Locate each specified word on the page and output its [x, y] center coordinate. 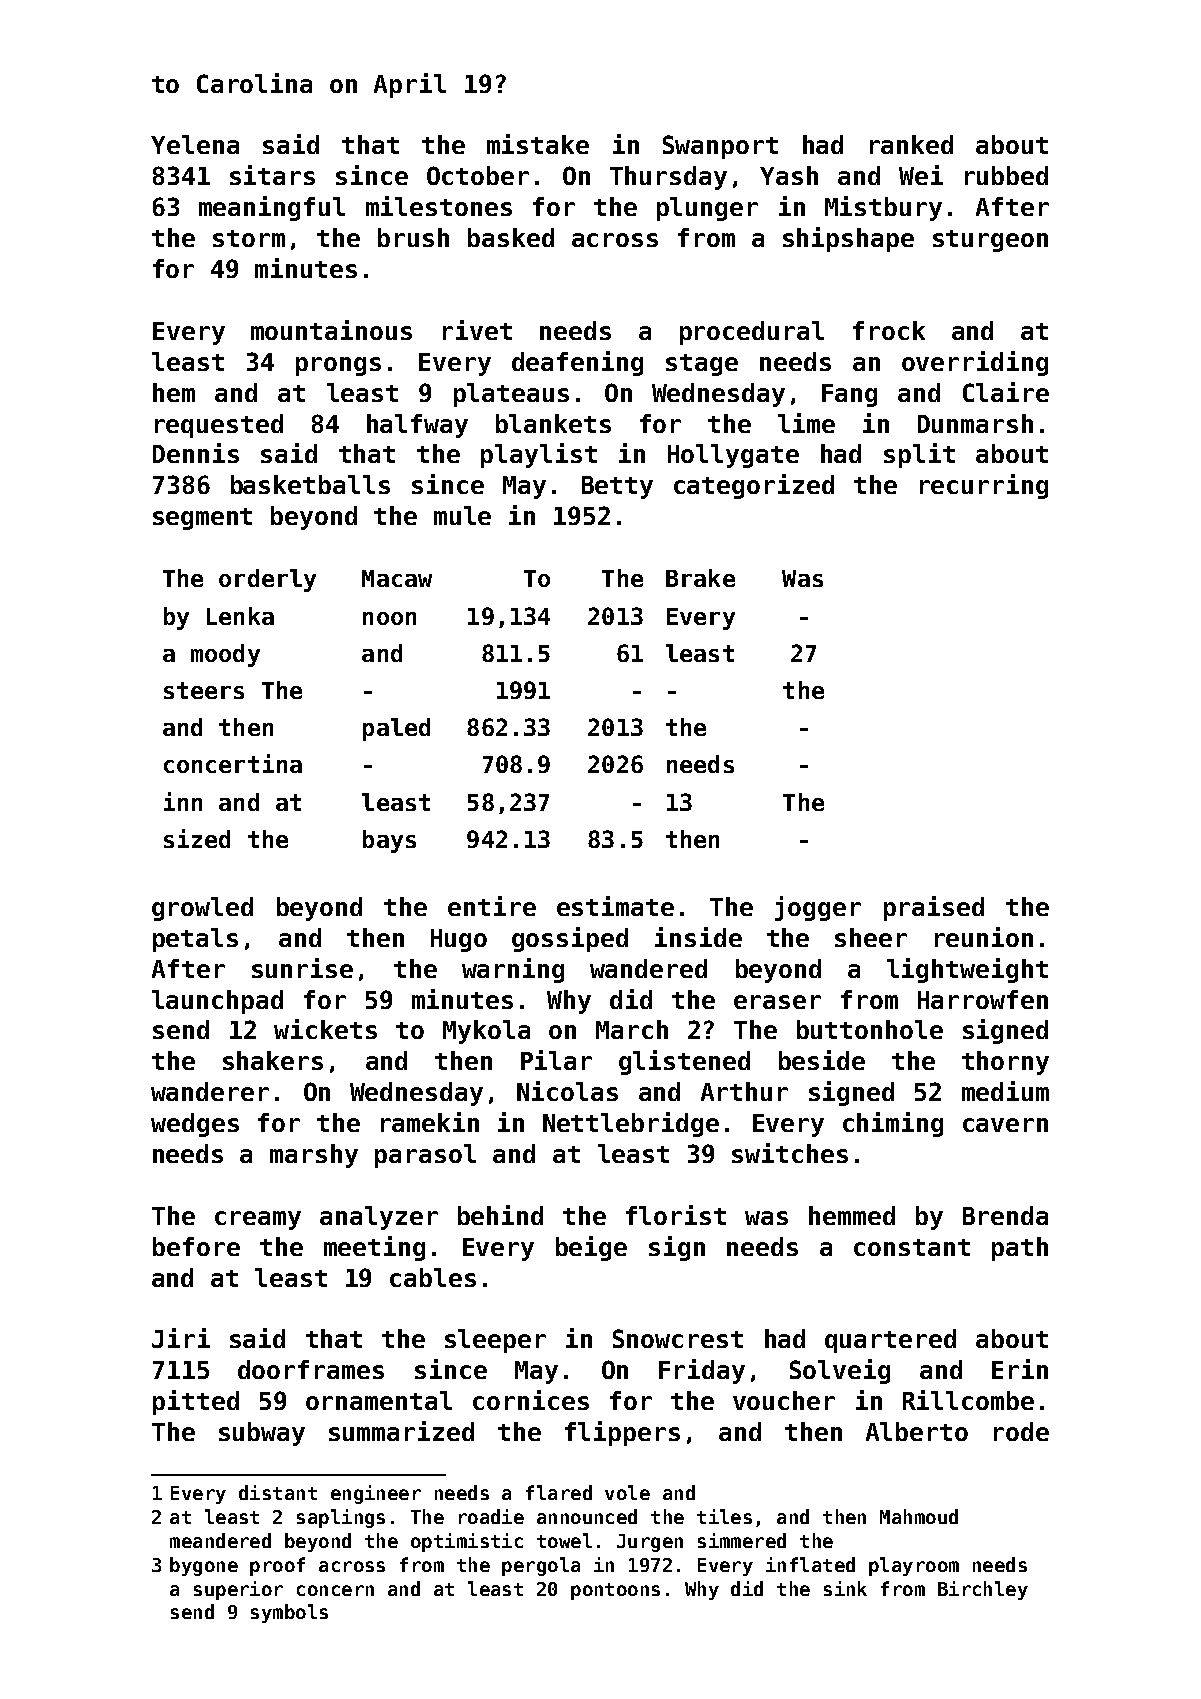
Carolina [254, 83]
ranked [911, 144]
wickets [325, 1029]
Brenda [1005, 1215]
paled [396, 729]
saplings [341, 1518]
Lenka [240, 616]
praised [934, 908]
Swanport [720, 147]
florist [676, 1215]
